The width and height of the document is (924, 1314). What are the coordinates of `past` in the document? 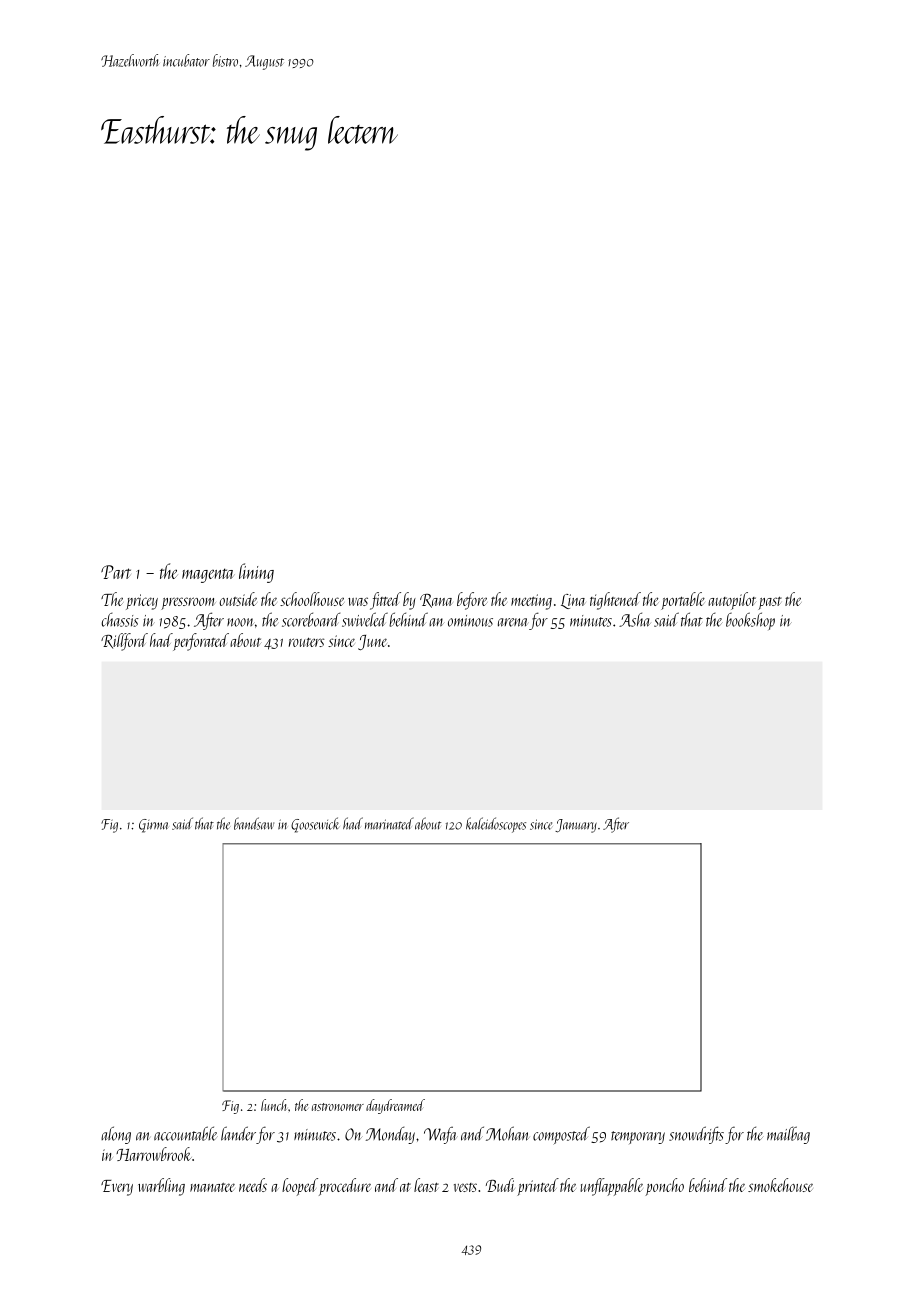 It's located at (770, 603).
